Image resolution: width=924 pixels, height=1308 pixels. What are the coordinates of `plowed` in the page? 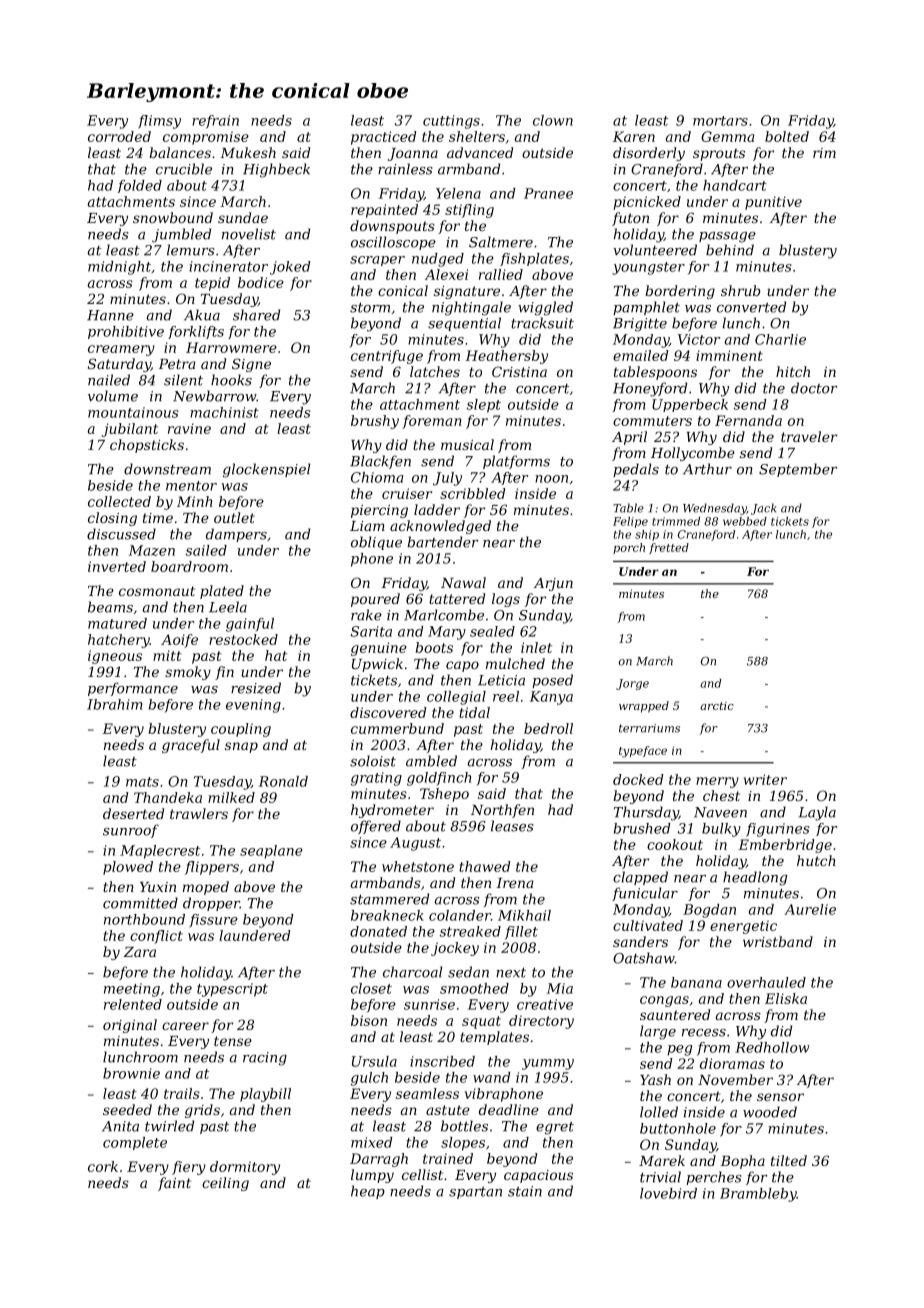 It's located at (128, 868).
